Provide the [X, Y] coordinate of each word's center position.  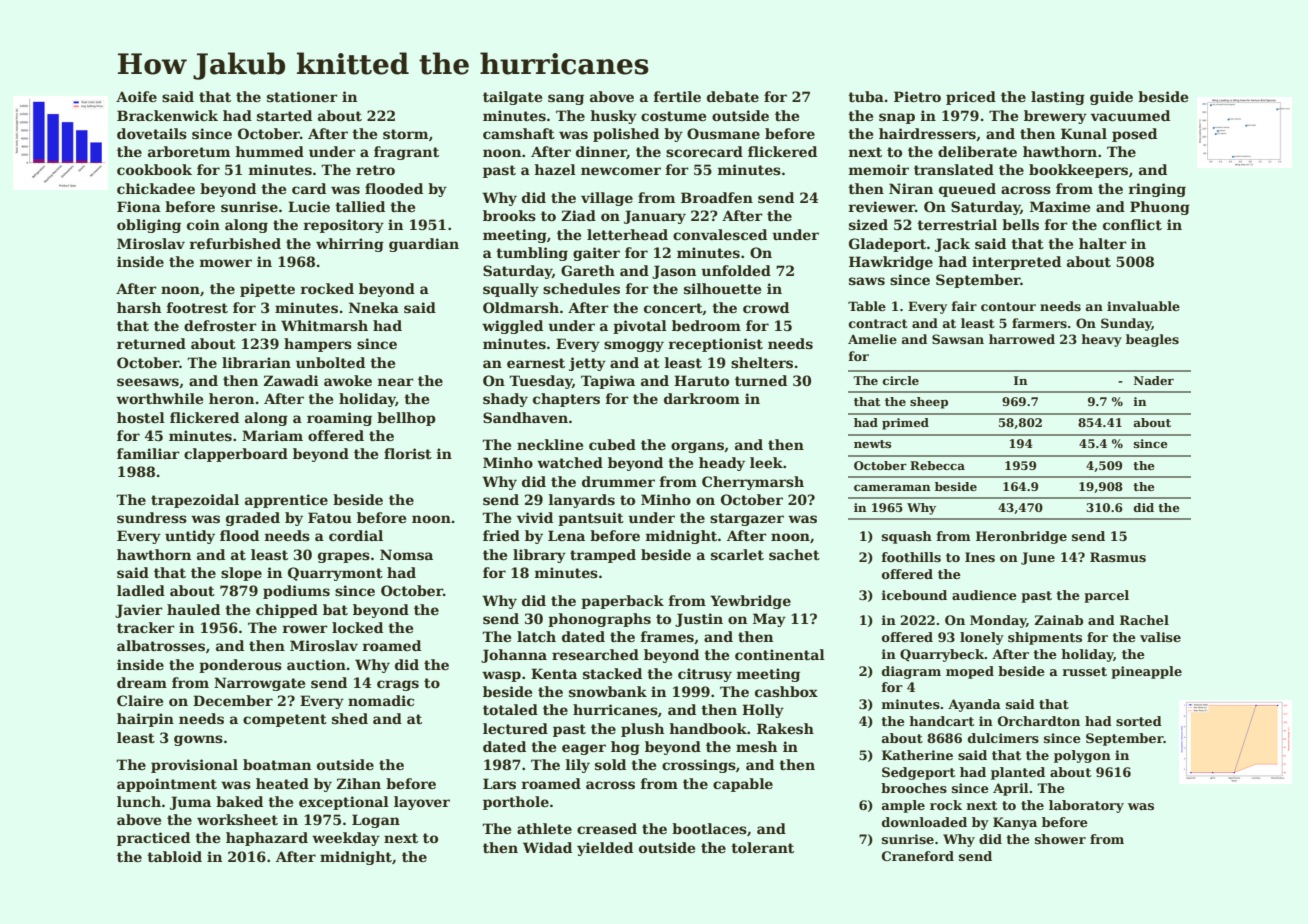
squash [907, 537]
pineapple [1146, 672]
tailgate [512, 98]
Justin [699, 620]
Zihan [358, 783]
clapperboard [236, 455]
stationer [302, 96]
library [539, 556]
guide [1111, 98]
